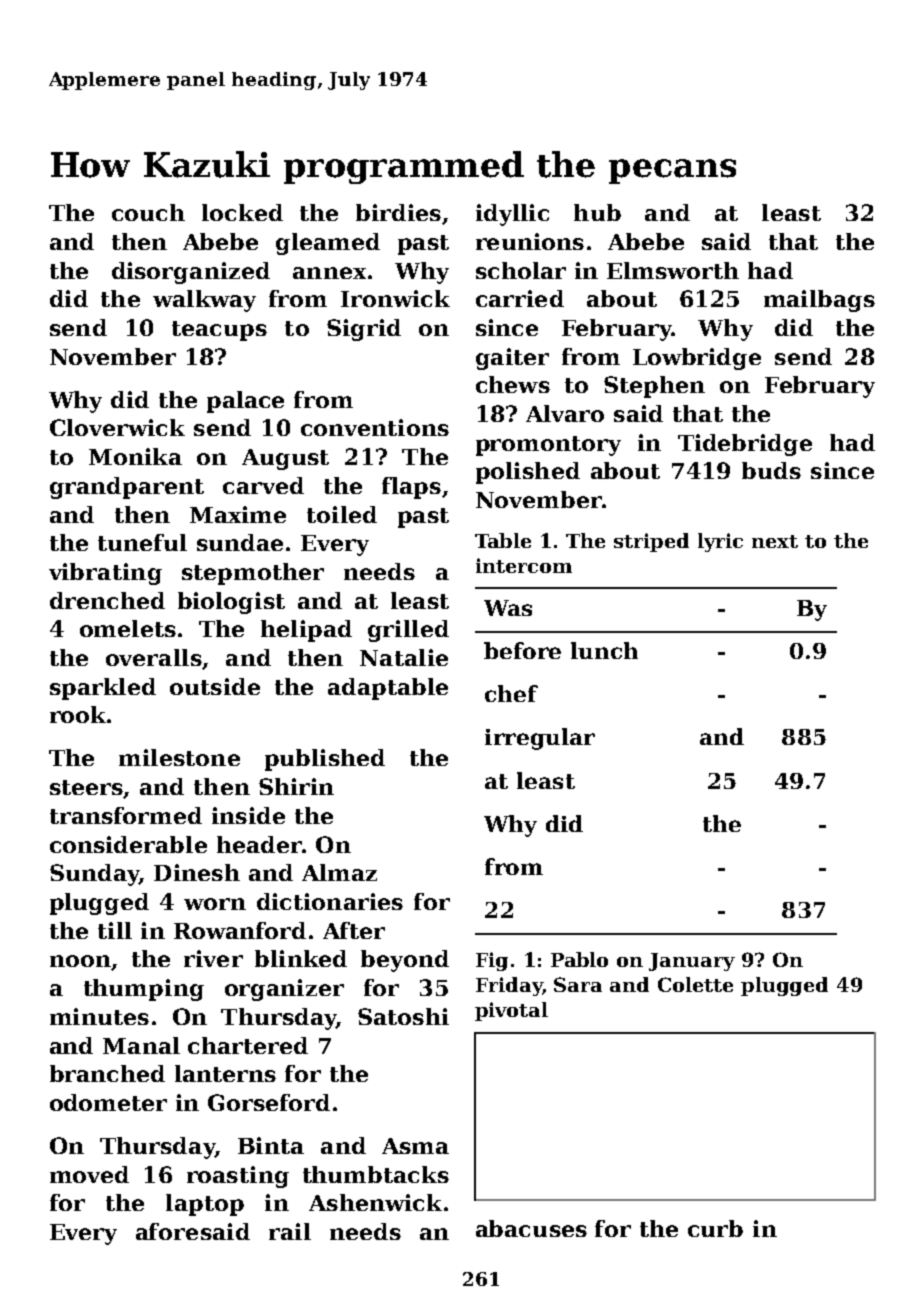  What do you see at coordinates (148, 212) in the page?
I see `couch` at bounding box center [148, 212].
